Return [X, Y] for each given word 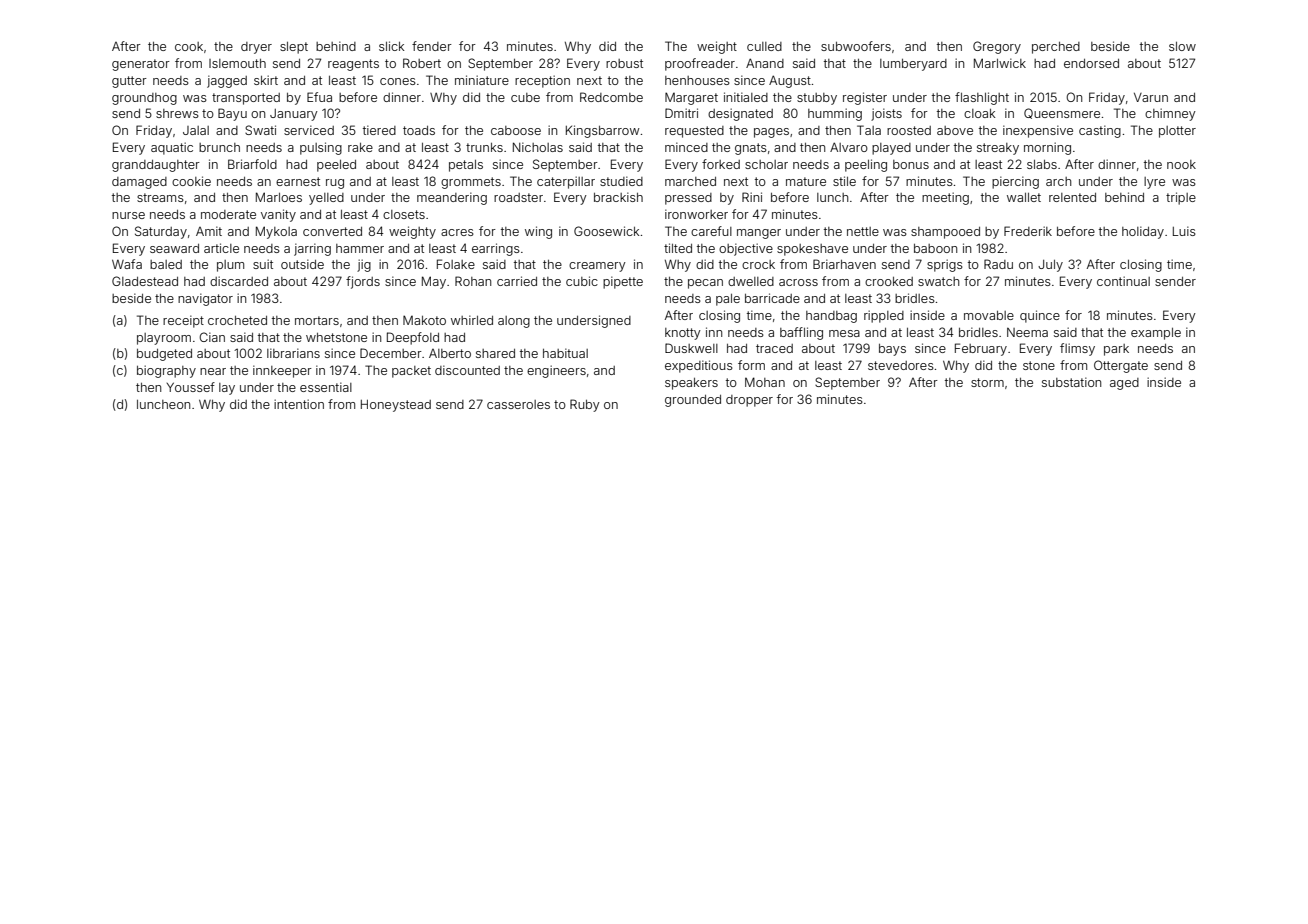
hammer [360, 248]
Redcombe [611, 97]
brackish [618, 197]
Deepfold [413, 338]
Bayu [232, 114]
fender [432, 46]
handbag [831, 317]
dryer [256, 48]
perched [1056, 48]
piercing [1015, 182]
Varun [1151, 97]
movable [989, 315]
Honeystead [396, 406]
